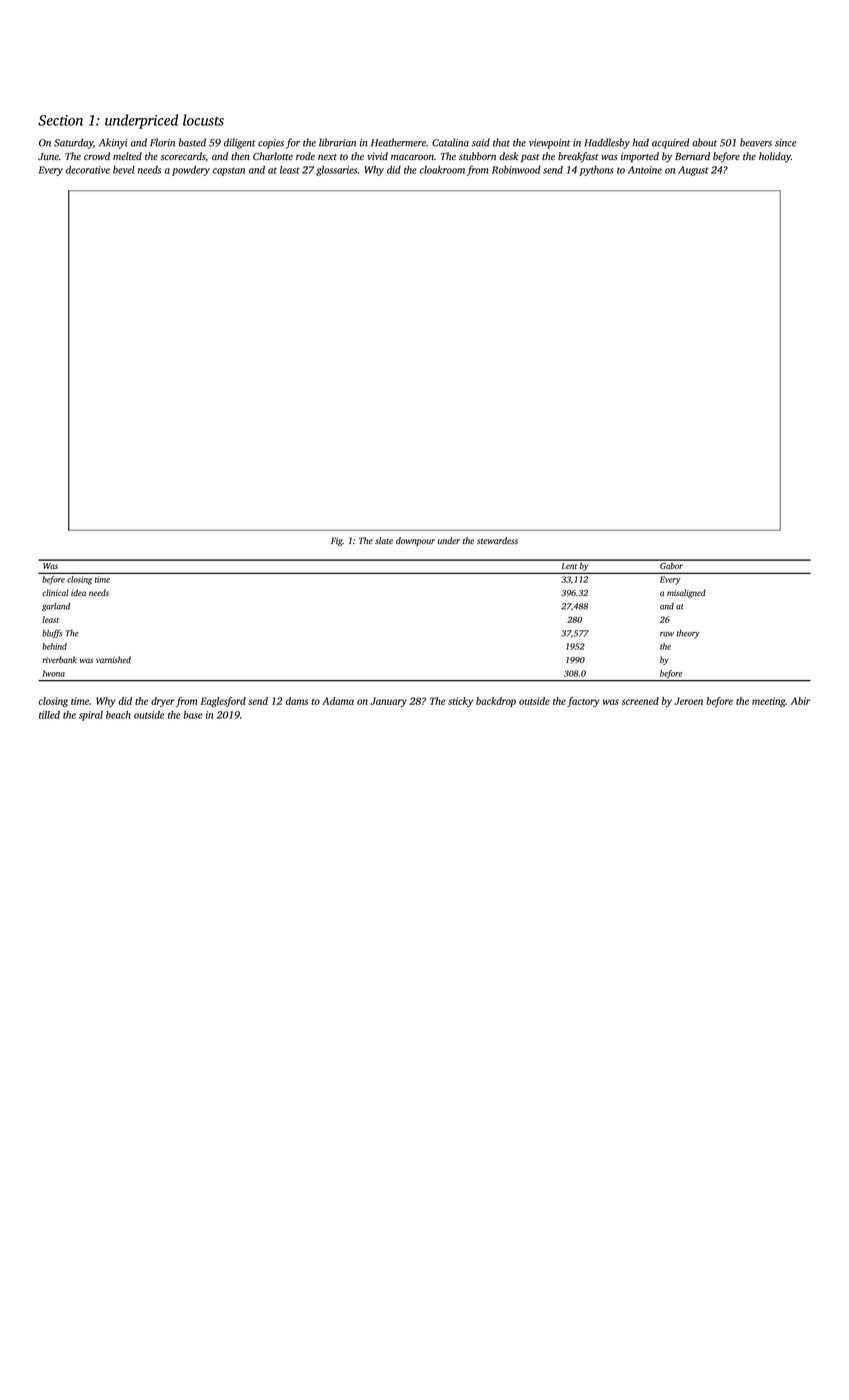 The height and width of the screenshot is (1400, 849). Describe the element at coordinates (785, 143) in the screenshot. I see `since` at that location.
